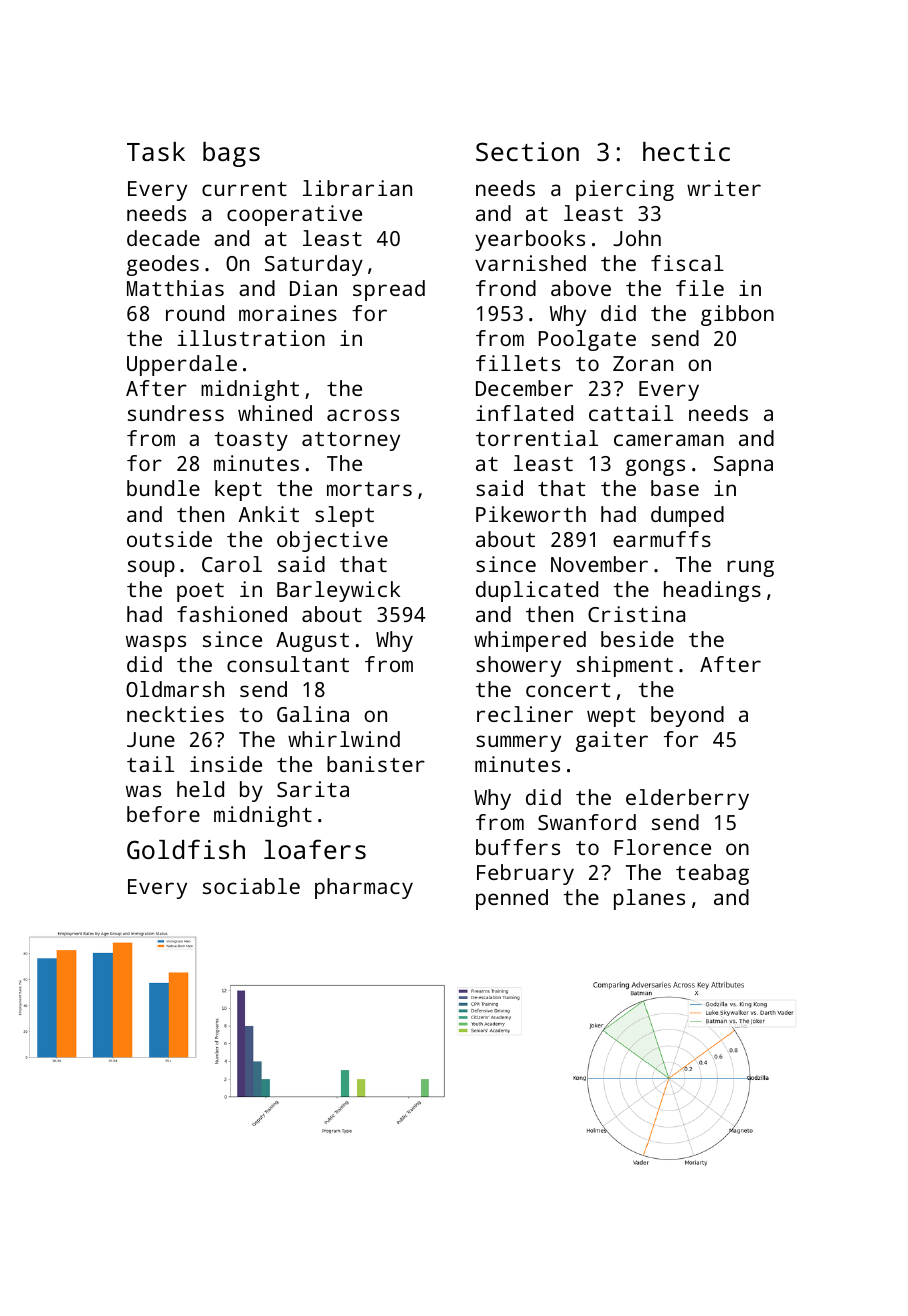 The image size is (908, 1316). I want to click on current, so click(244, 189).
